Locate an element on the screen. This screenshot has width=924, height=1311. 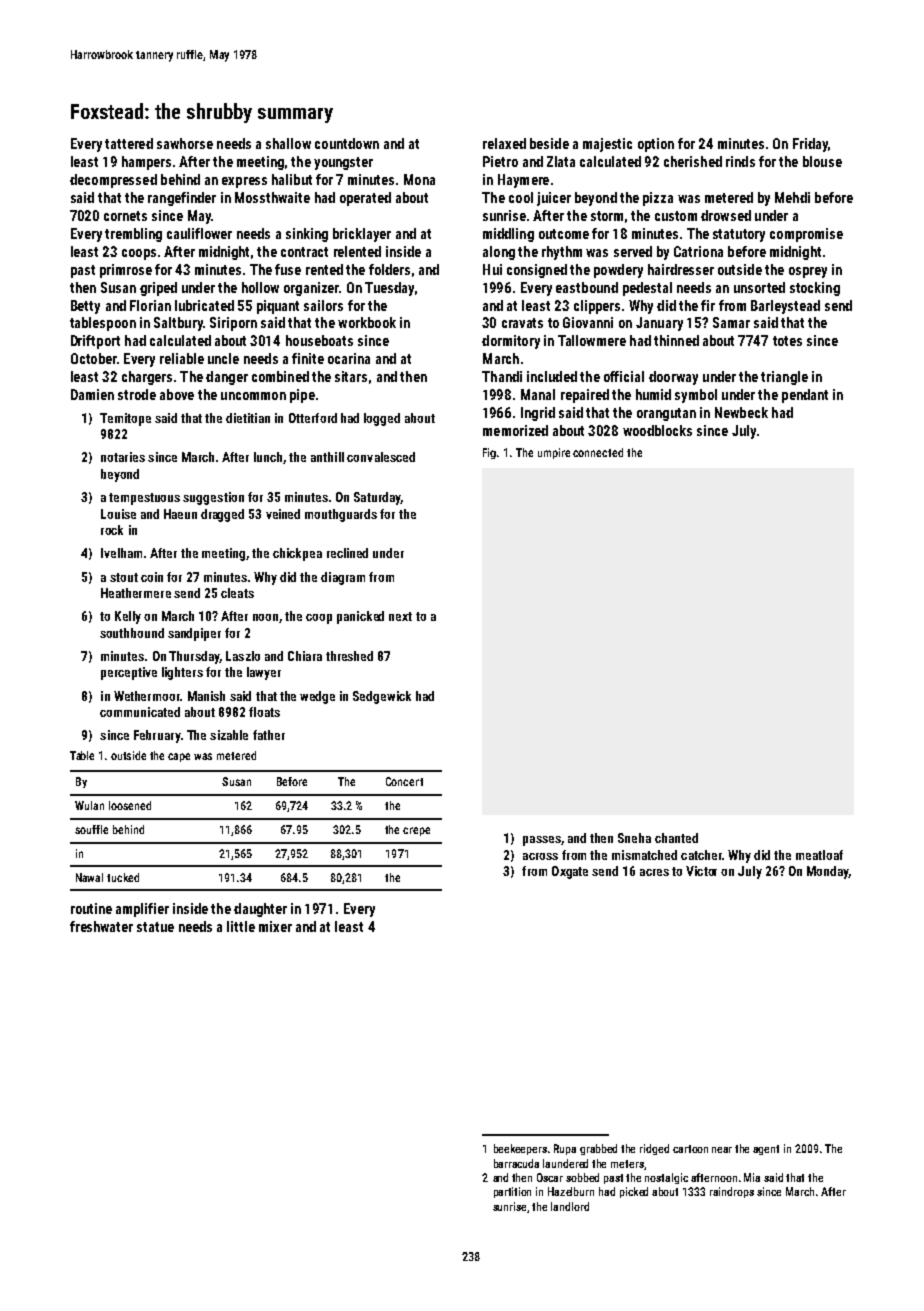
next is located at coordinates (400, 616).
